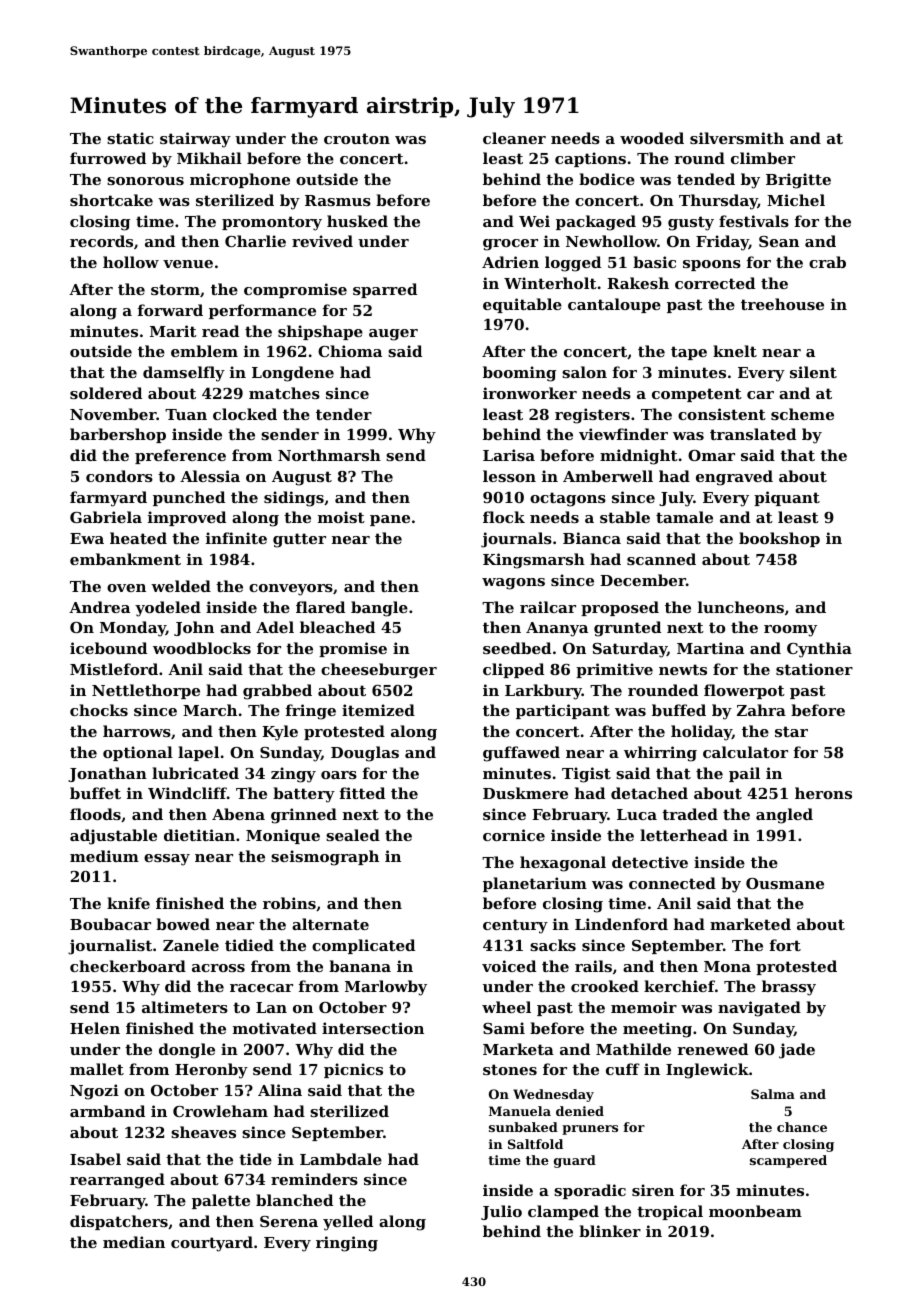 The width and height of the screenshot is (924, 1308). I want to click on ringing, so click(347, 1244).
